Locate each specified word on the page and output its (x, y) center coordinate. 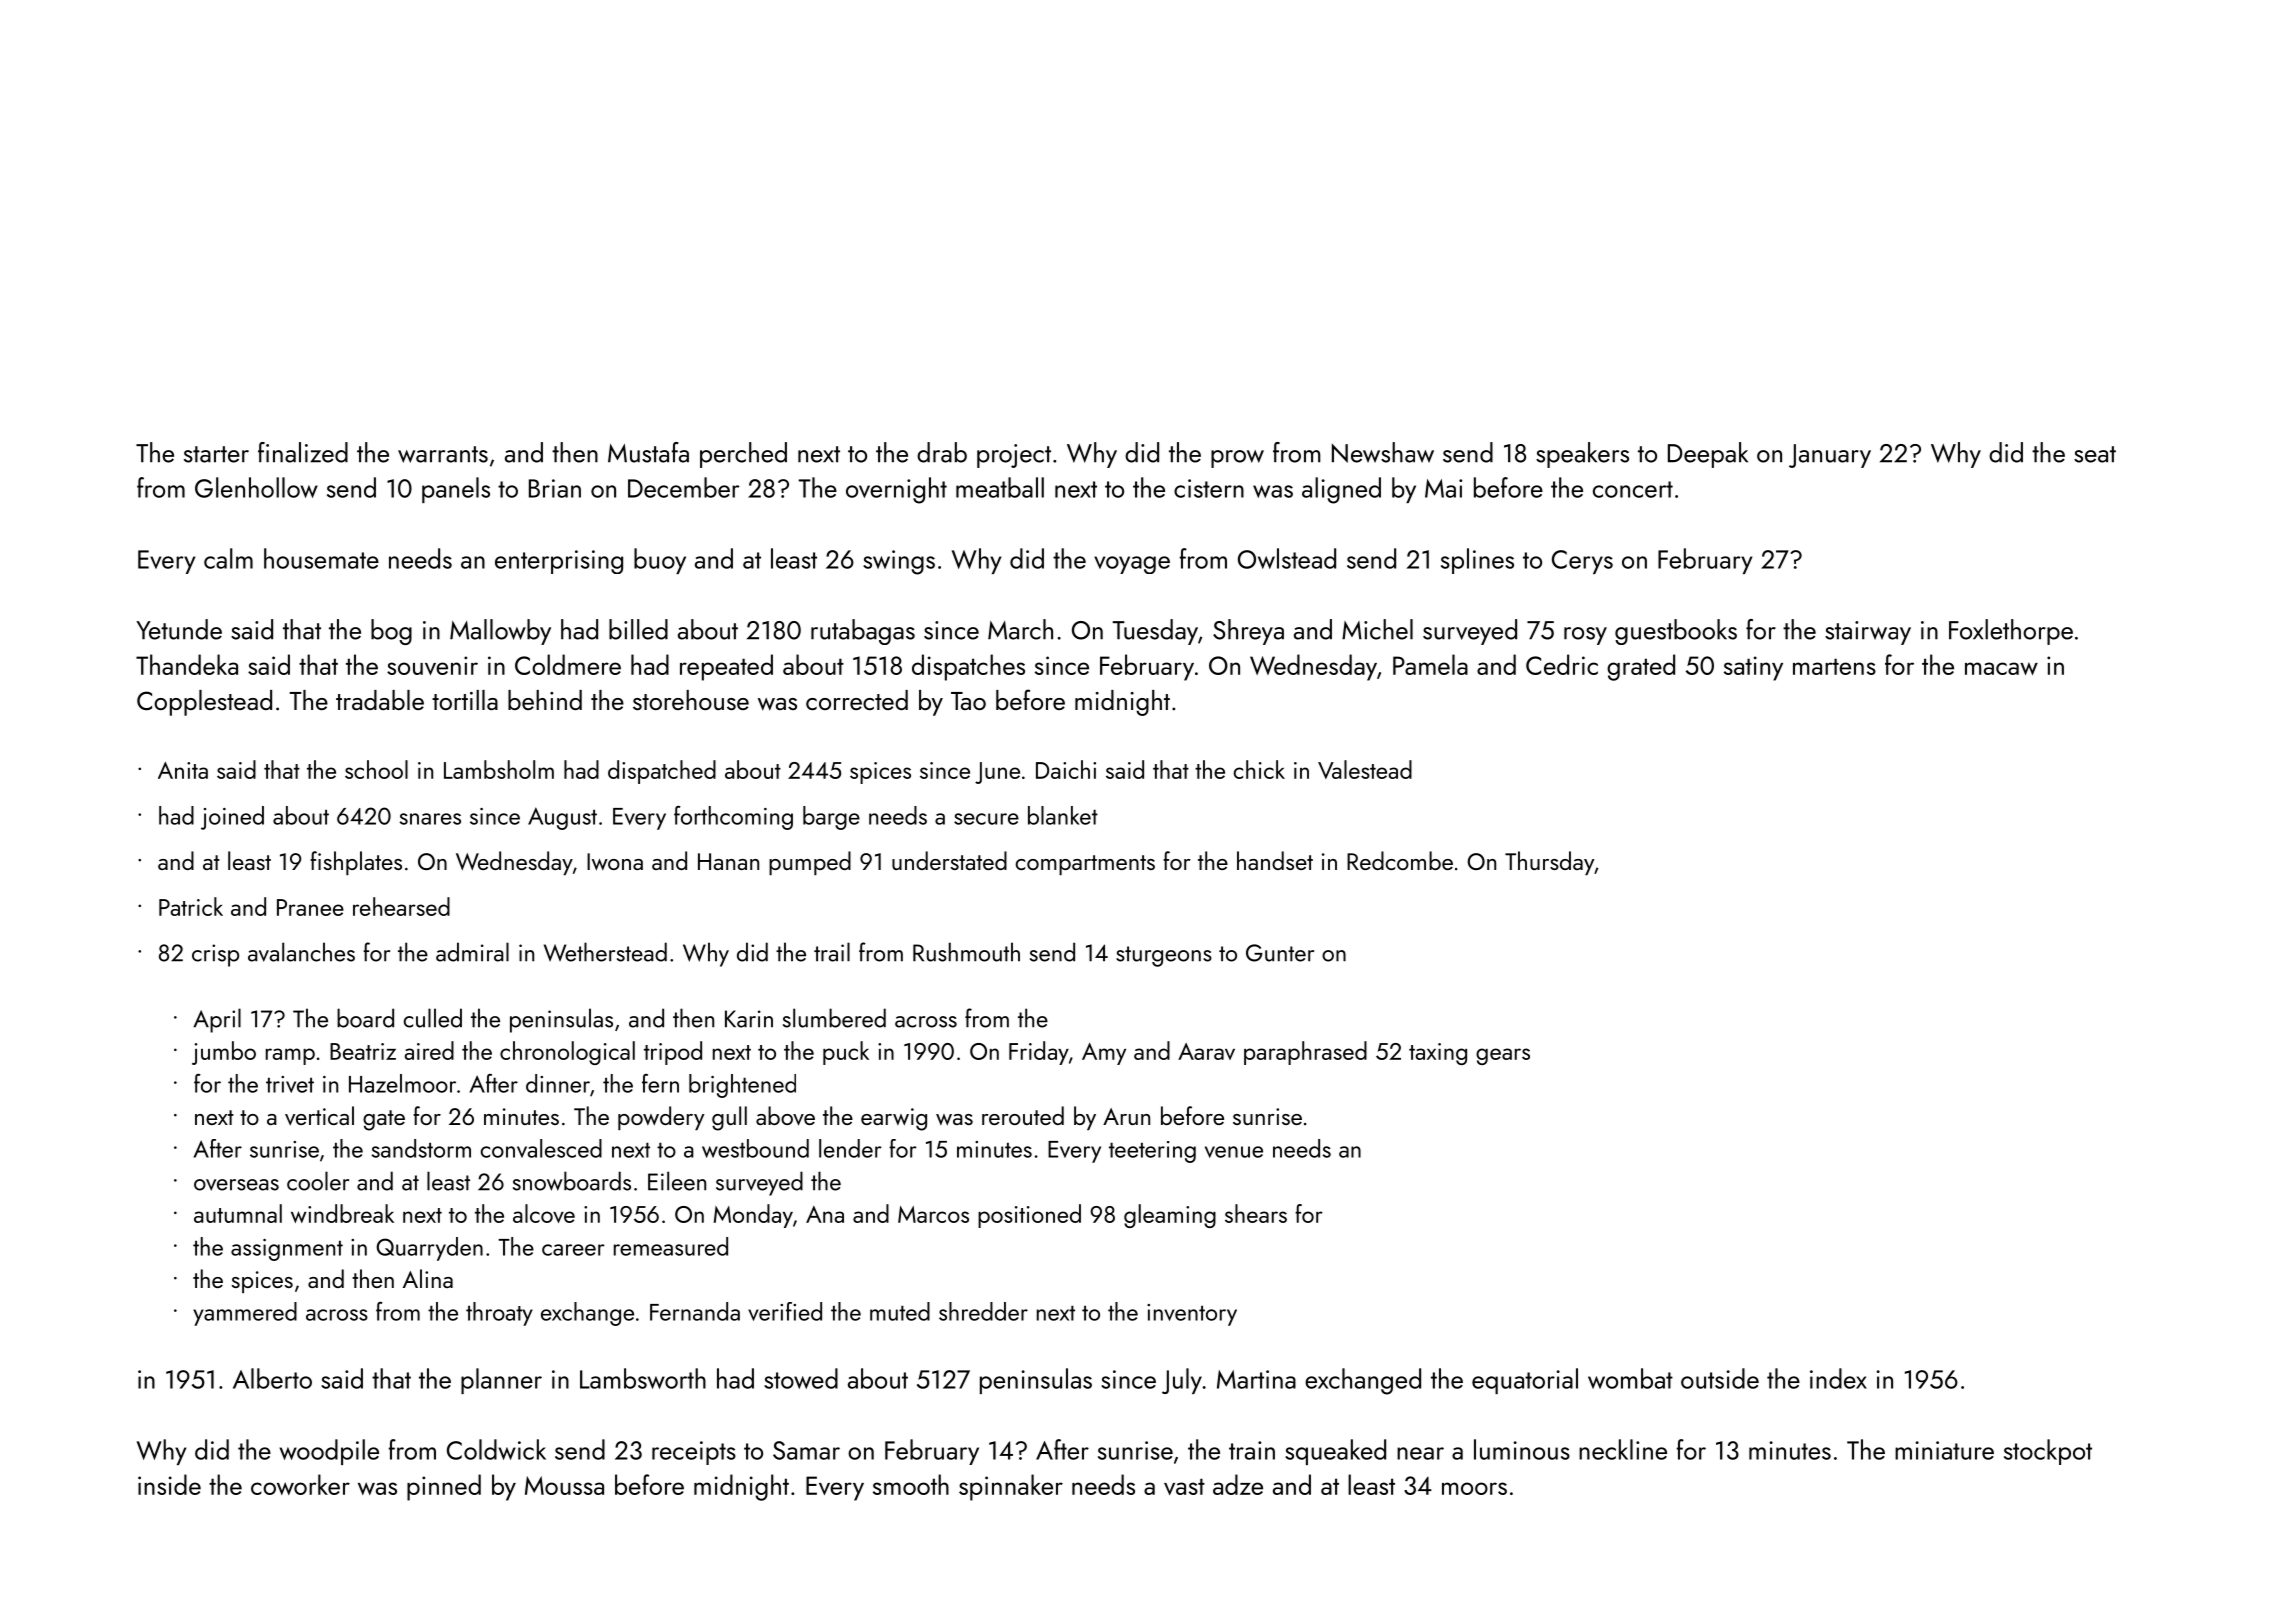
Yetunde (179, 629)
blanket (1063, 815)
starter (216, 454)
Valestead (1365, 769)
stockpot (2048, 1452)
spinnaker (1011, 1487)
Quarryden (429, 1249)
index (1838, 1378)
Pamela (1430, 664)
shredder (983, 1311)
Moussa (564, 1485)
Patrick (191, 906)
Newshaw (1383, 452)
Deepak (1708, 455)
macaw (2001, 668)
